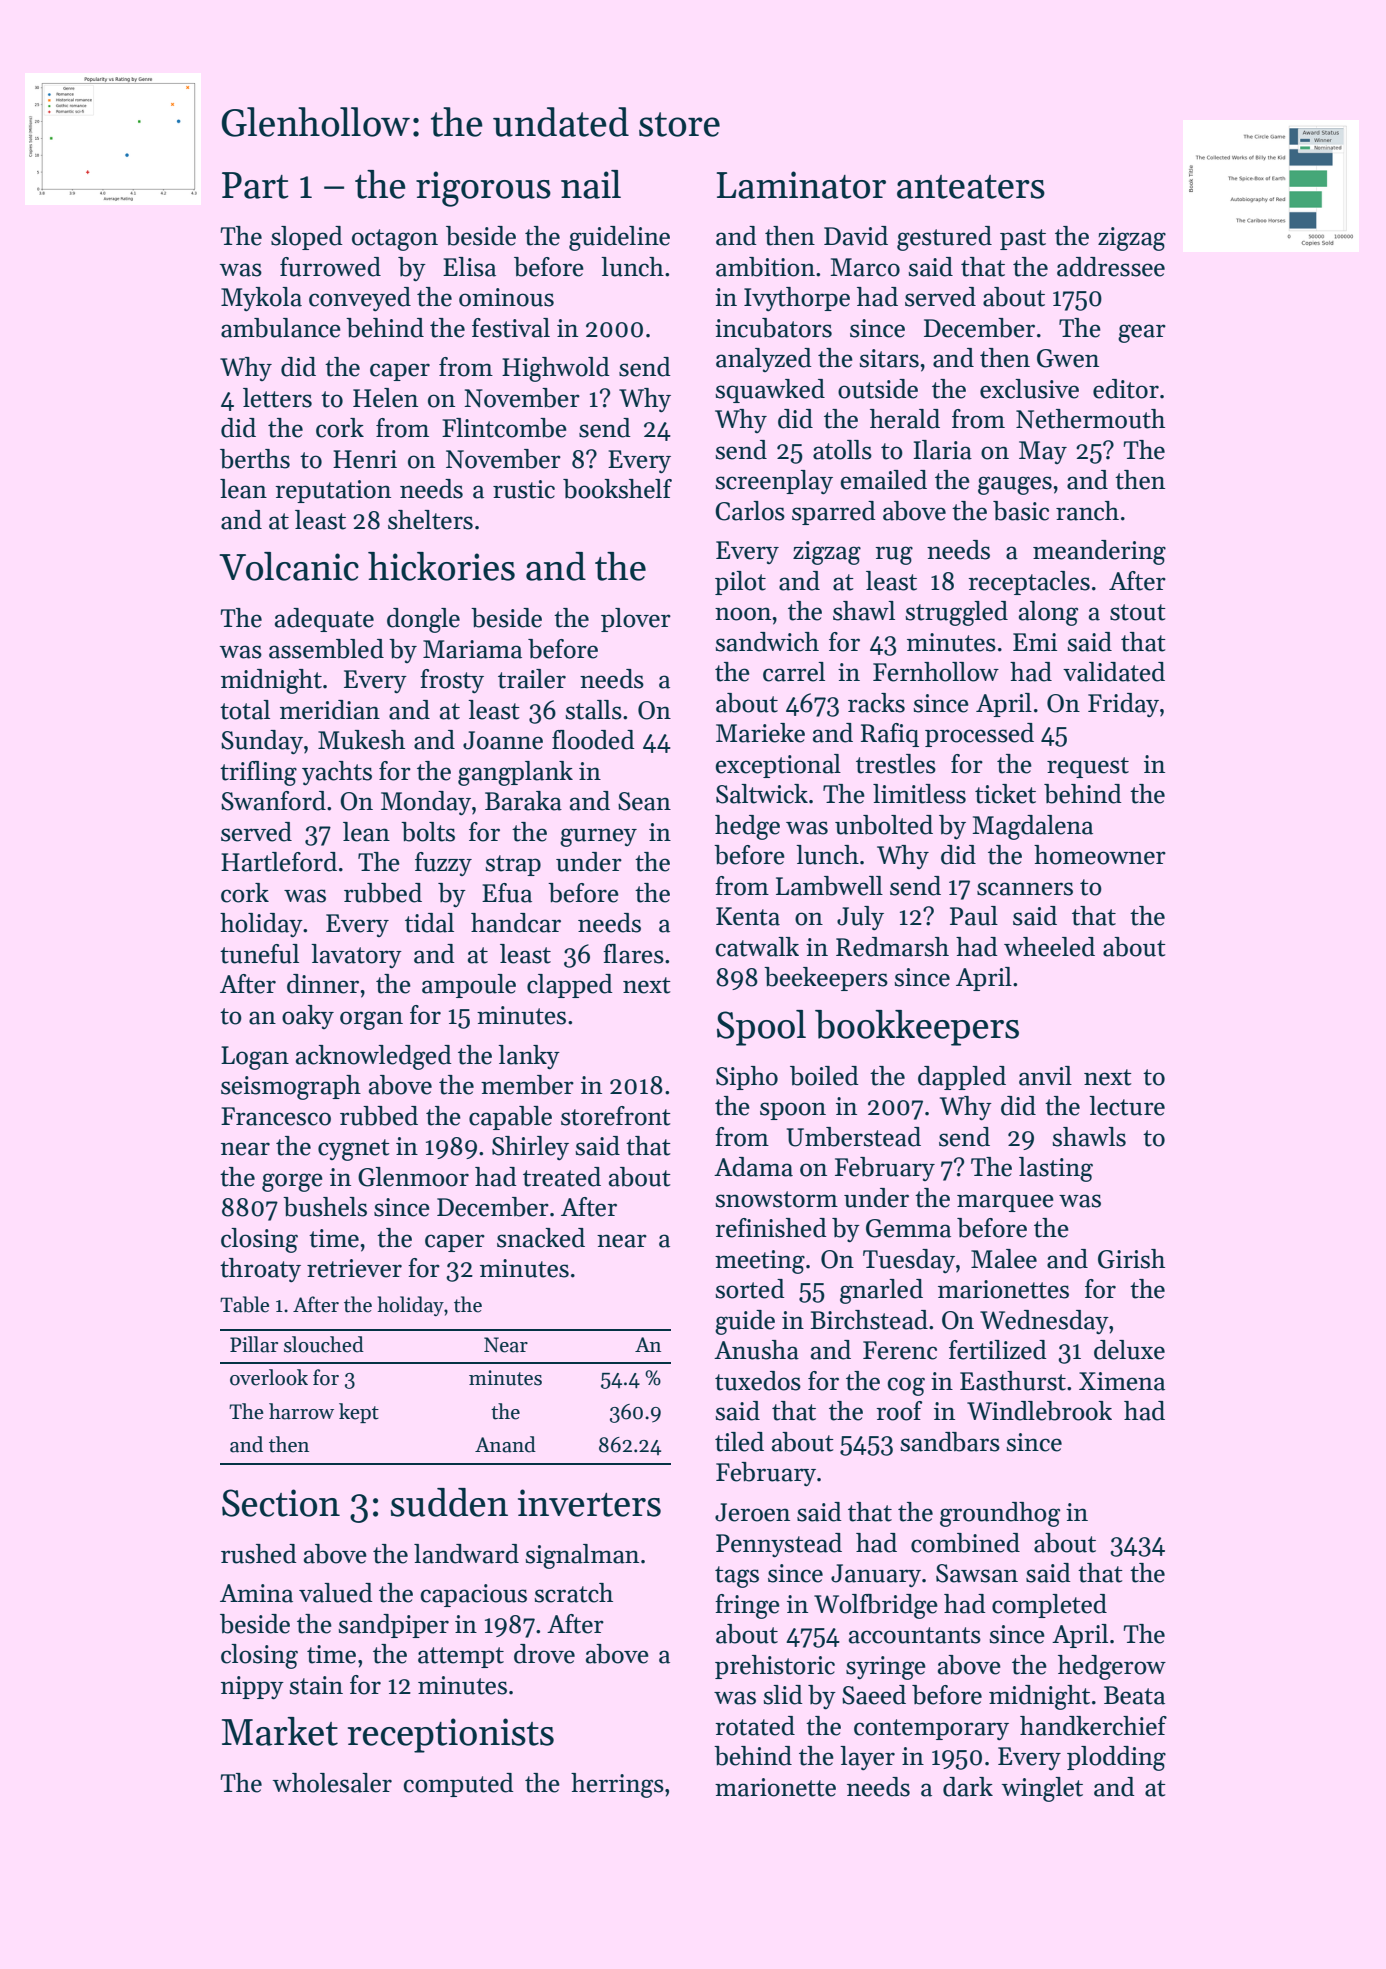 Image resolution: width=1386 pixels, height=1969 pixels. I want to click on rustic, so click(524, 489).
